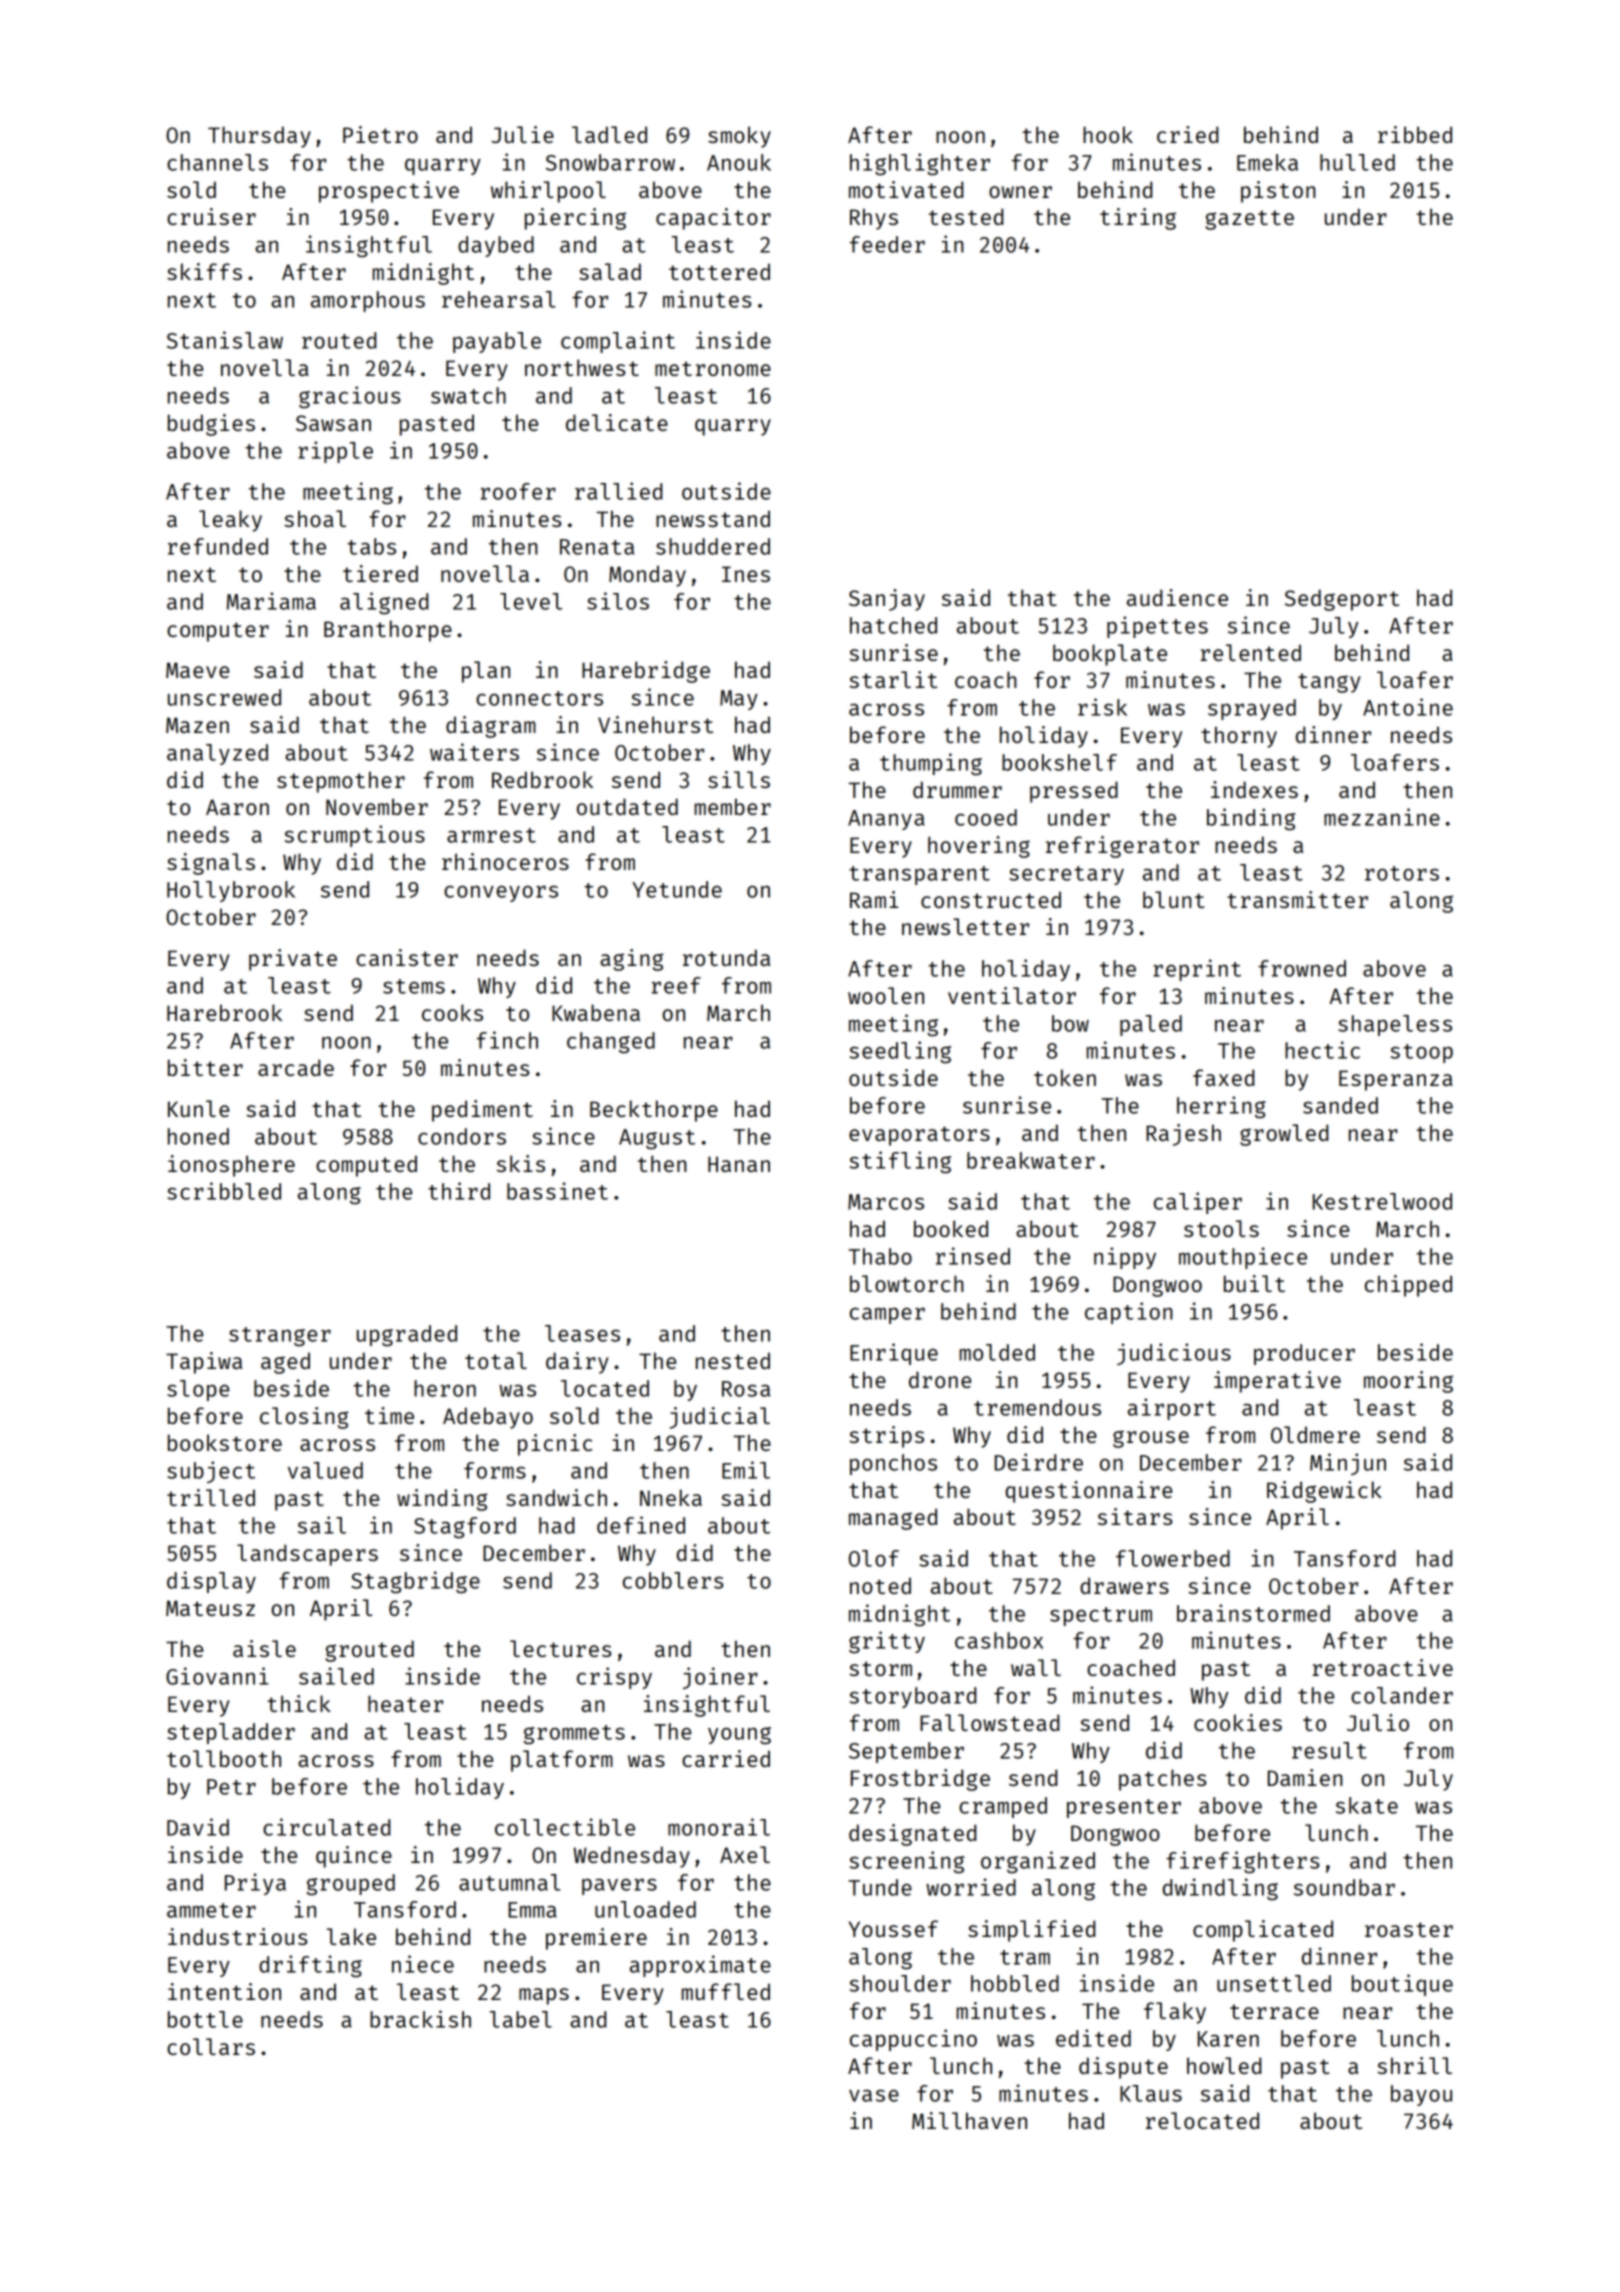  What do you see at coordinates (1408, 1382) in the screenshot?
I see `mooring` at bounding box center [1408, 1382].
